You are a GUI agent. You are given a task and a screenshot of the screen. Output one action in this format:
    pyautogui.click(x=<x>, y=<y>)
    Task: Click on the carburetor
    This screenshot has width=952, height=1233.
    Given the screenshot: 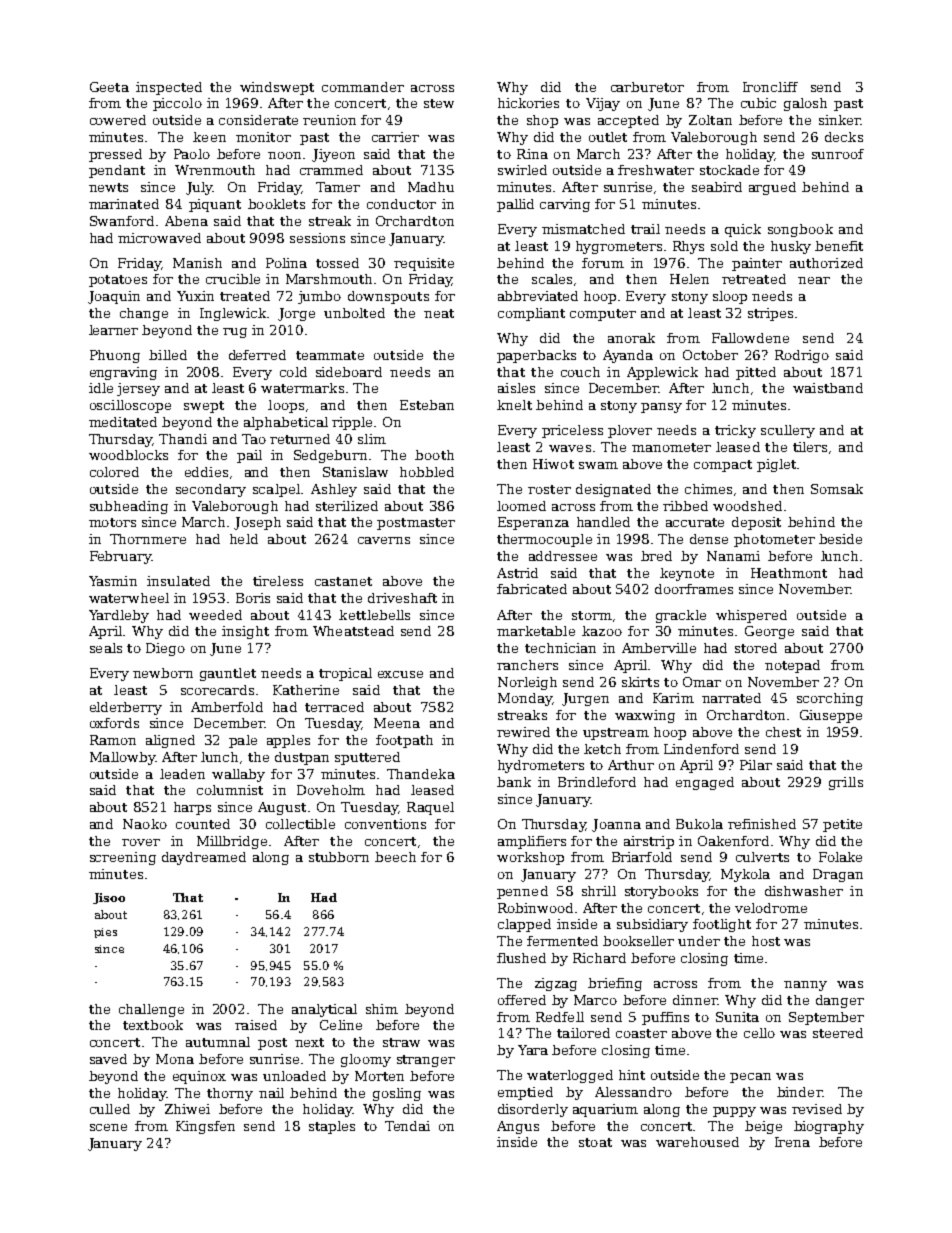 What is the action you would take?
    pyautogui.click(x=647, y=87)
